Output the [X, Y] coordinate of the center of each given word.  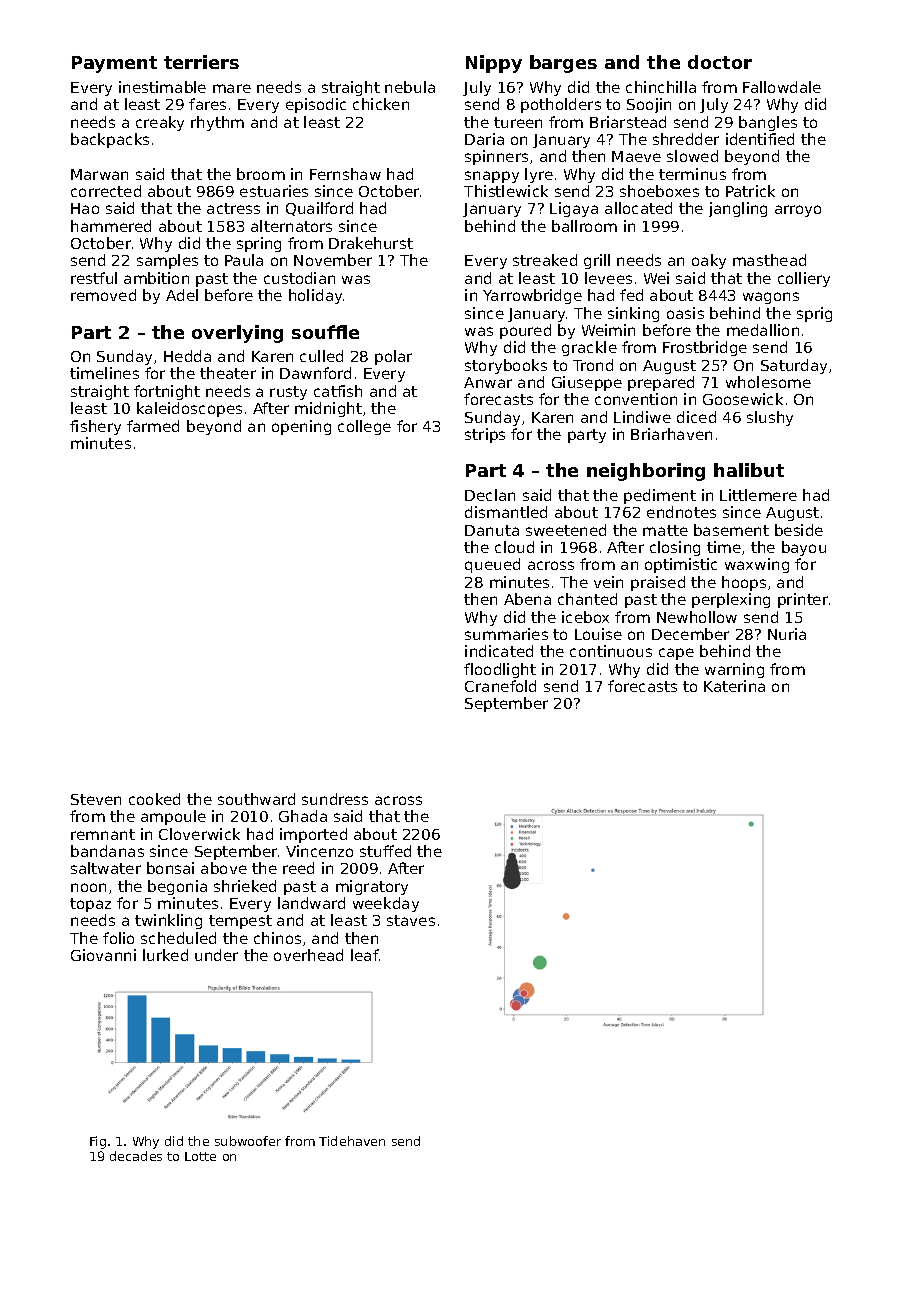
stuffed [385, 851]
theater [228, 373]
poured [525, 331]
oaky [709, 261]
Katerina [734, 686]
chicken [381, 104]
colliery [804, 279]
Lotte [200, 1156]
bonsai [170, 868]
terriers [201, 62]
